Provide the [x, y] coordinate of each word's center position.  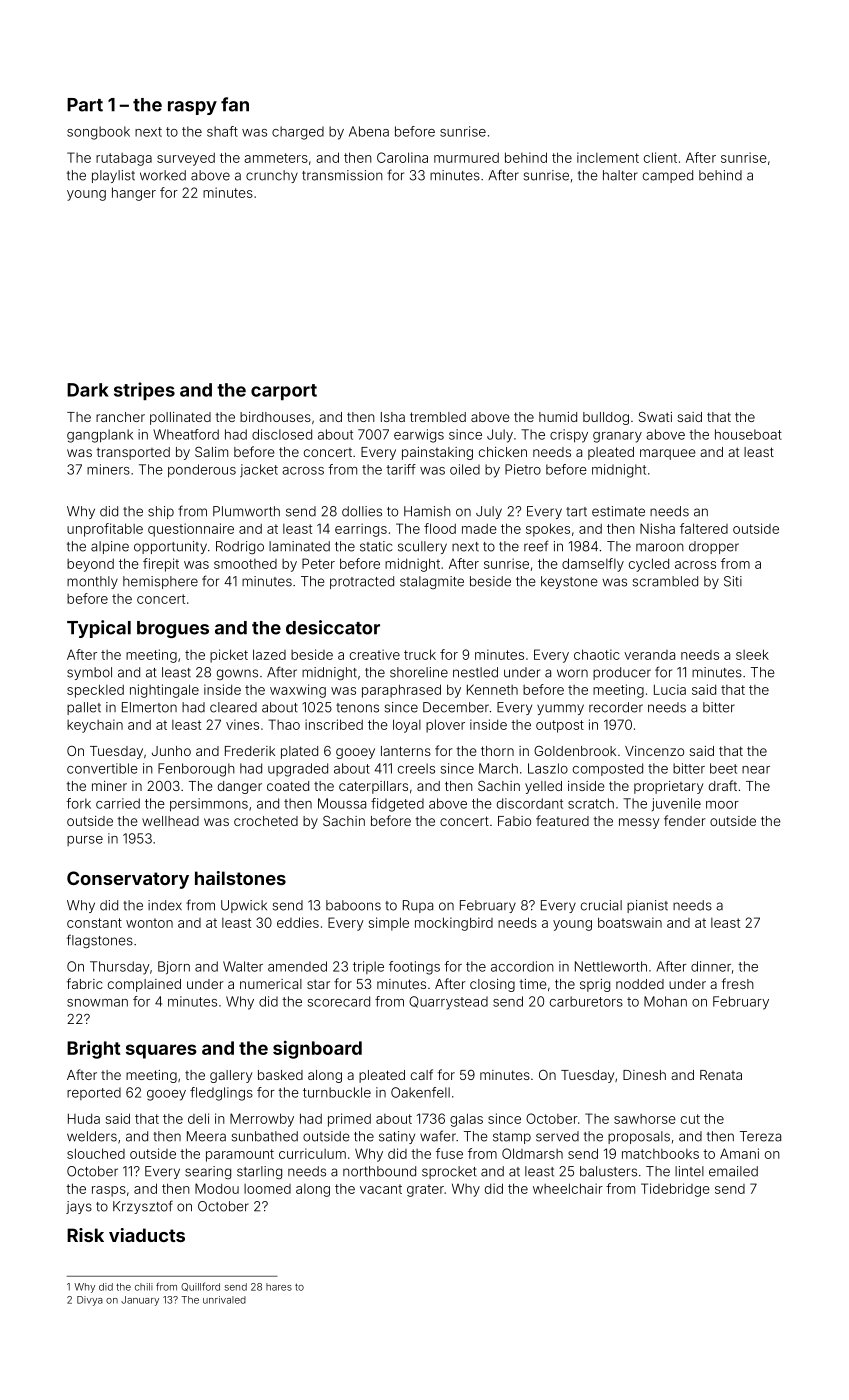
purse [85, 841]
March [498, 768]
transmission [342, 175]
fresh [738, 983]
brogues [173, 629]
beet [723, 768]
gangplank [100, 436]
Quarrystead [448, 1003]
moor [722, 805]
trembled [438, 417]
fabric [85, 983]
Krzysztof [143, 1207]
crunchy [272, 176]
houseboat [748, 434]
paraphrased [401, 691]
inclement [608, 157]
